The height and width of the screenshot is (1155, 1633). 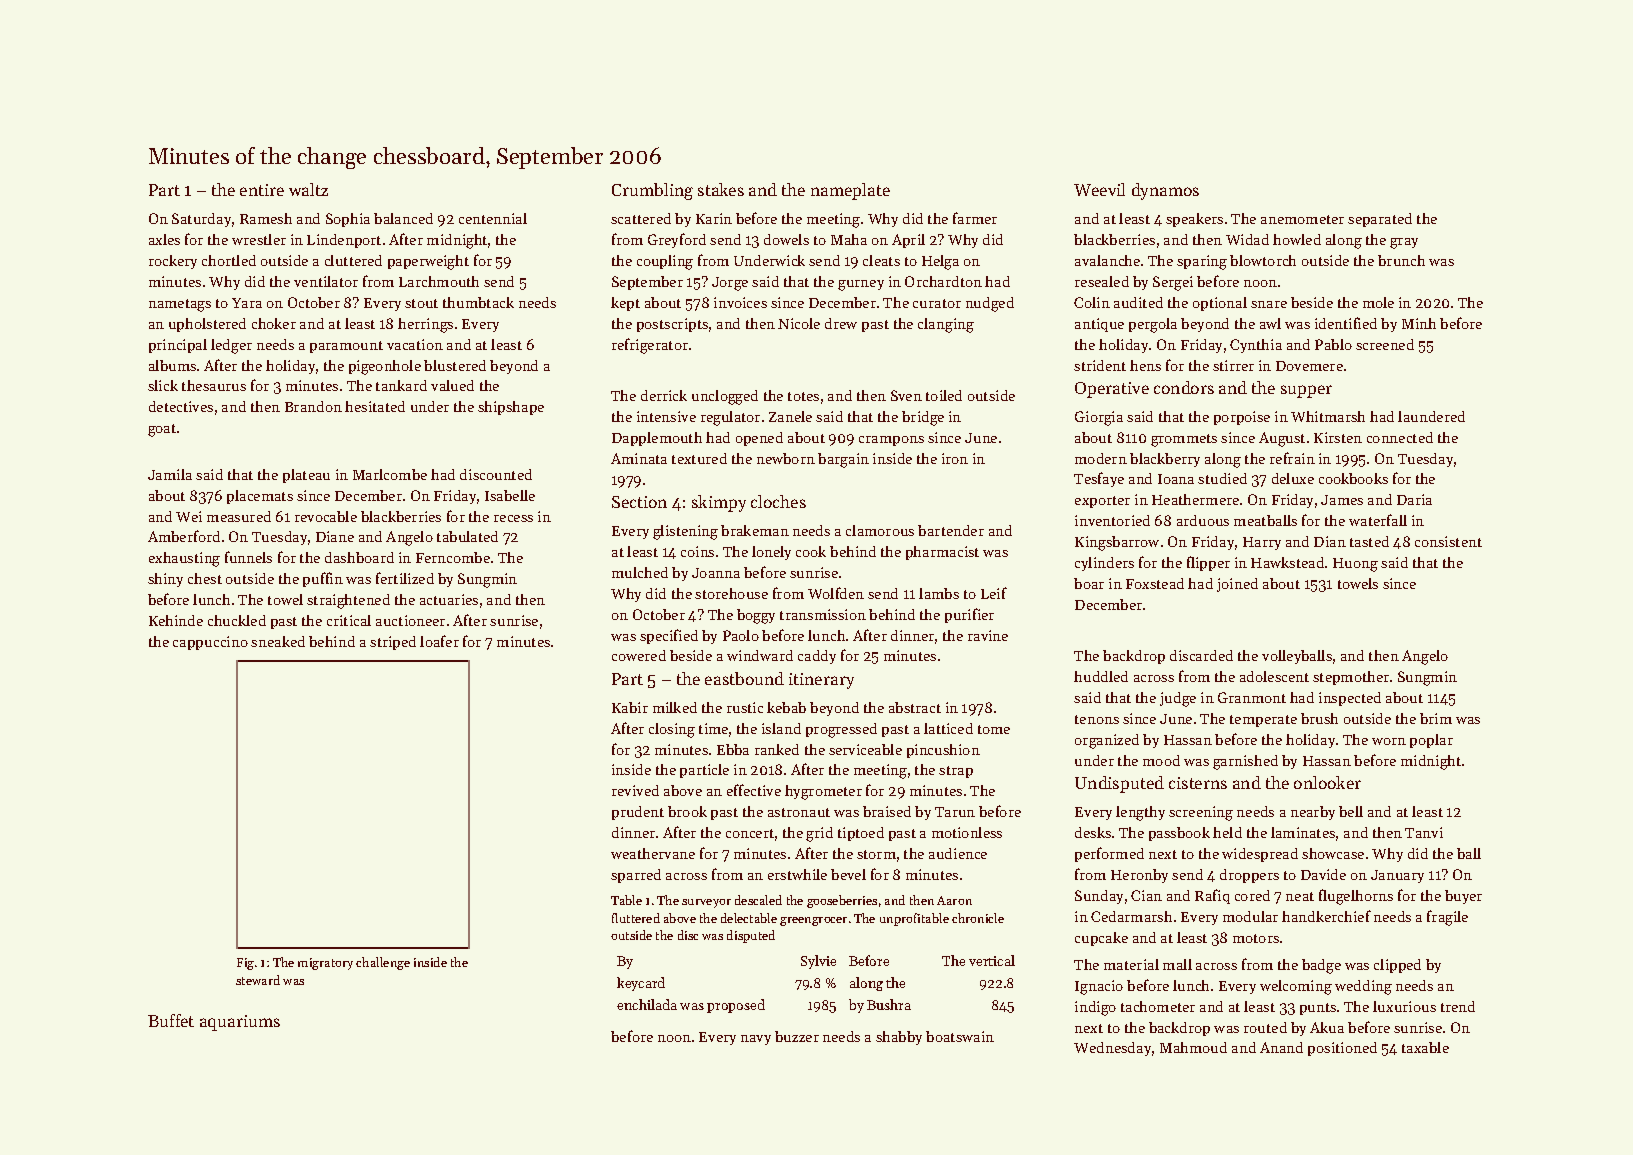 I want to click on bartender, so click(x=951, y=530).
